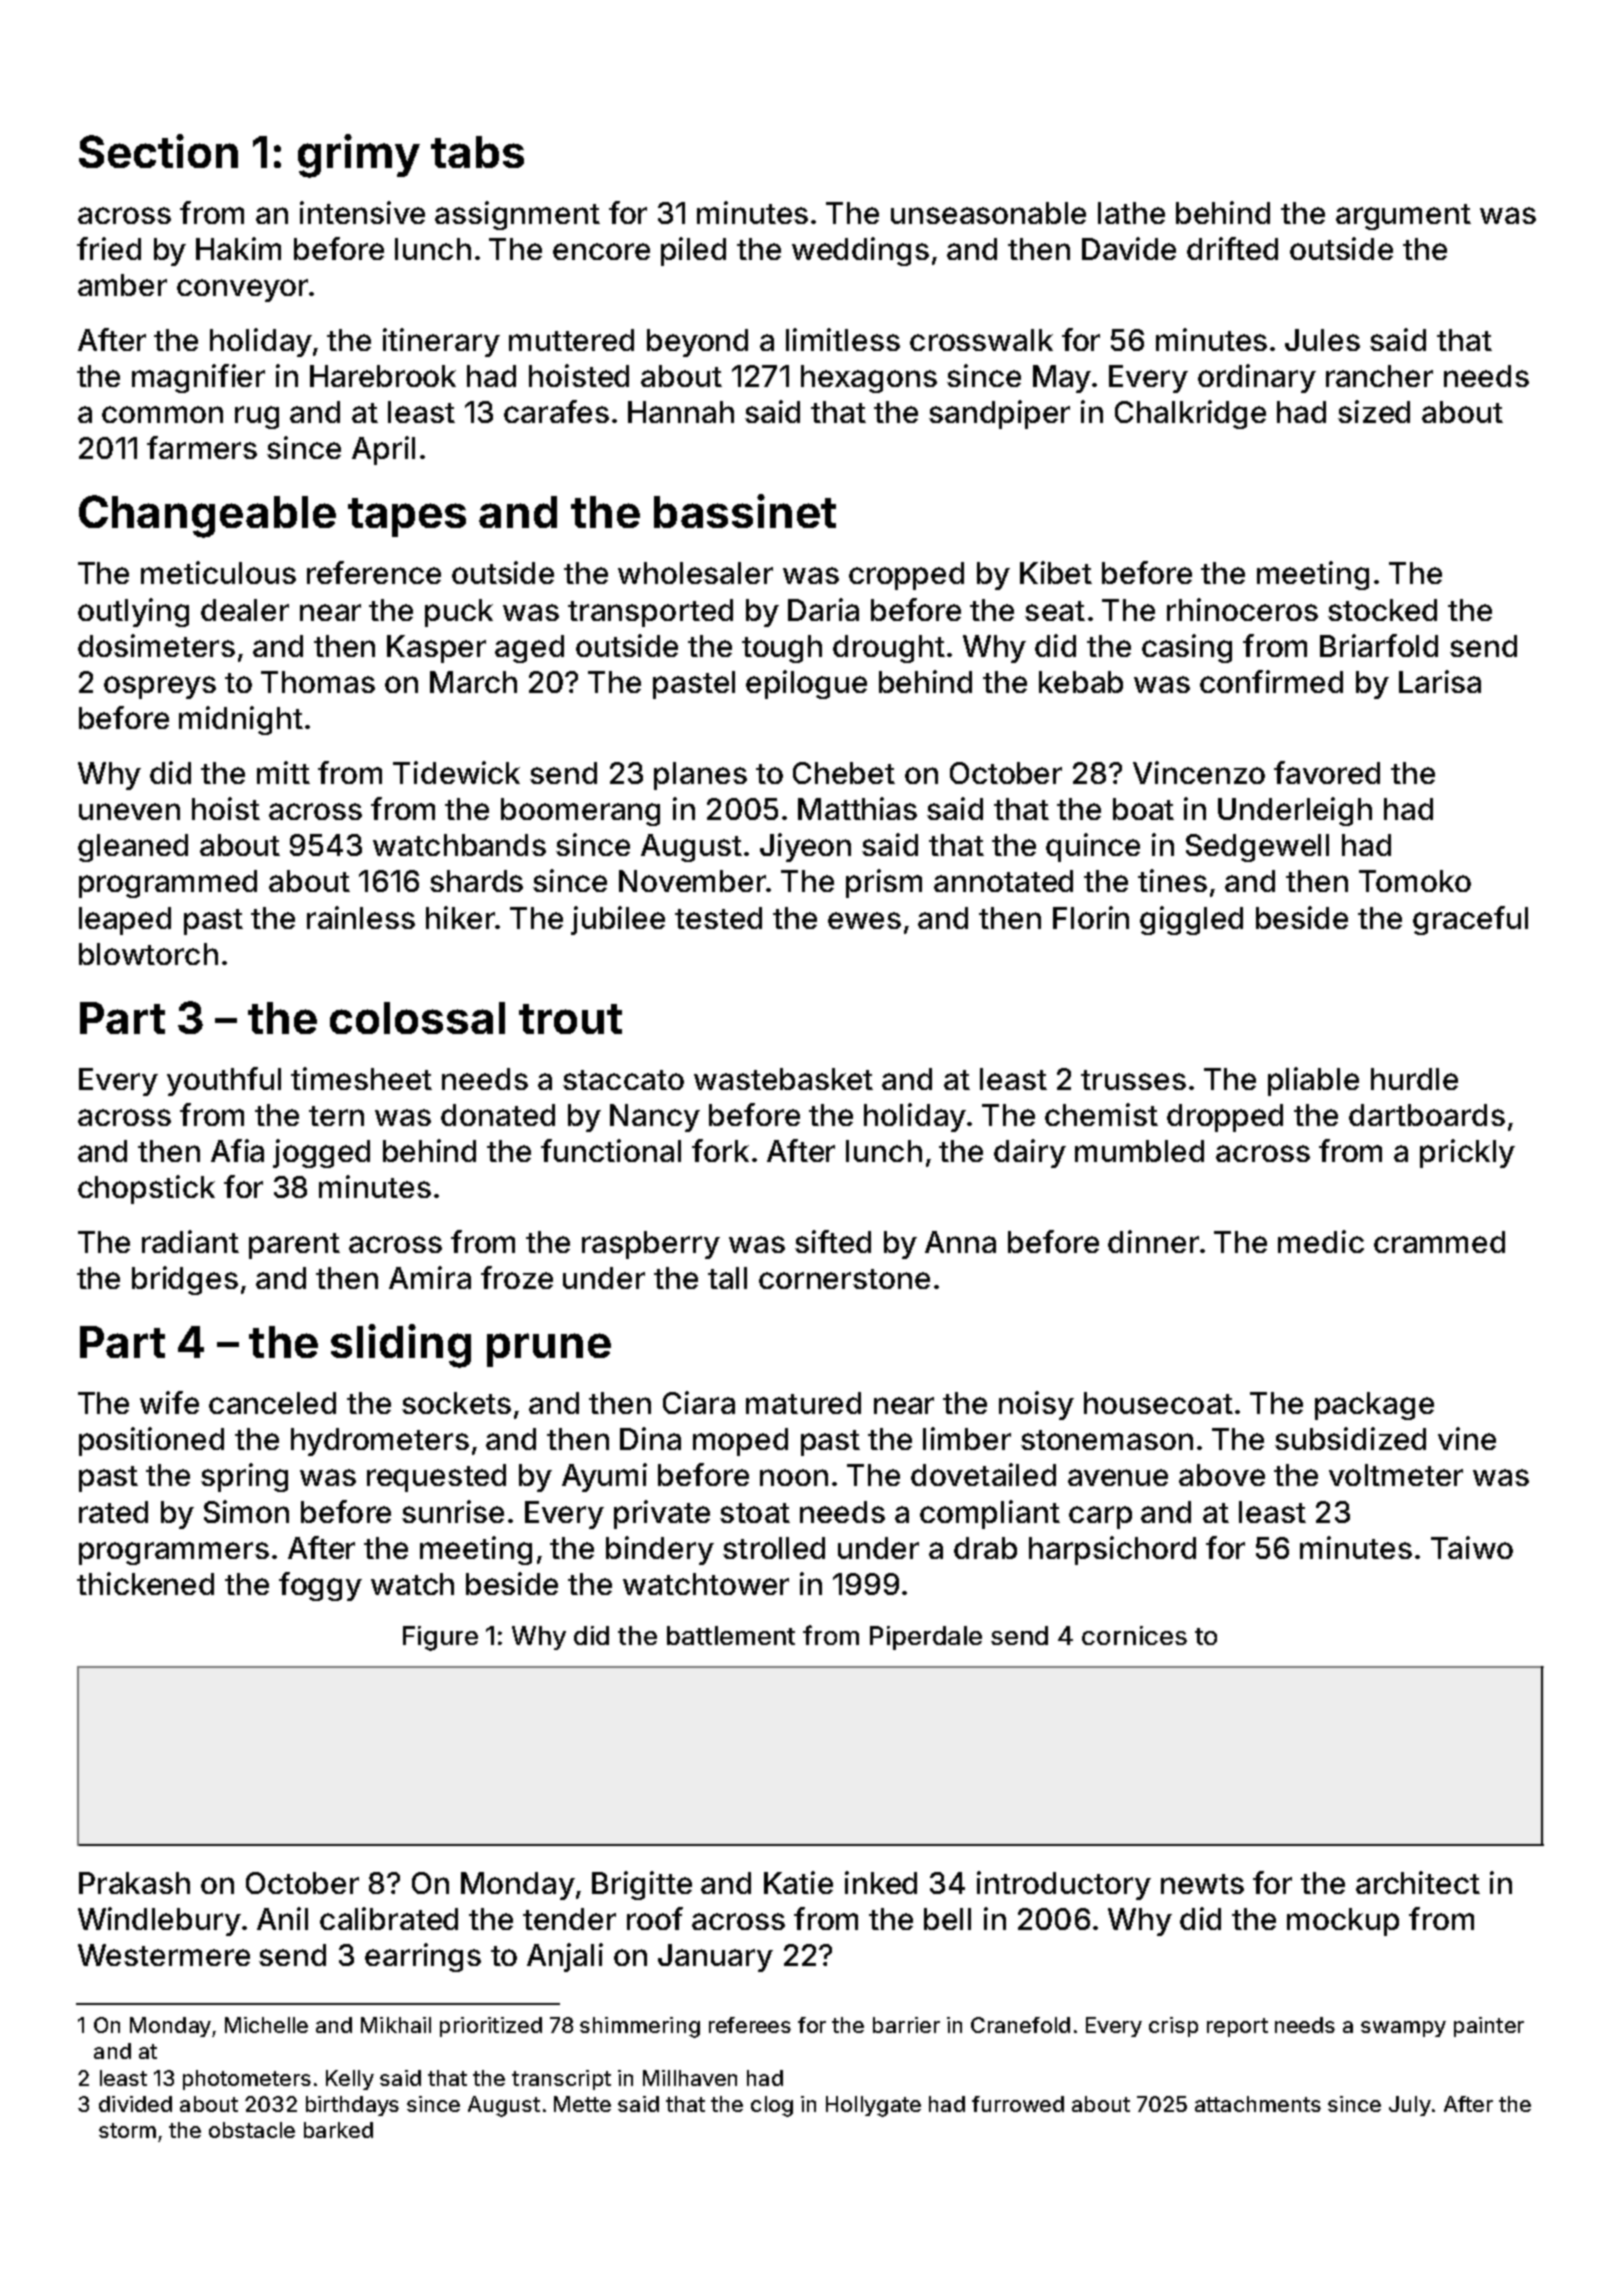 Image resolution: width=1620 pixels, height=2292 pixels. Describe the element at coordinates (1190, 414) in the screenshot. I see `Chalkridge` at that location.
